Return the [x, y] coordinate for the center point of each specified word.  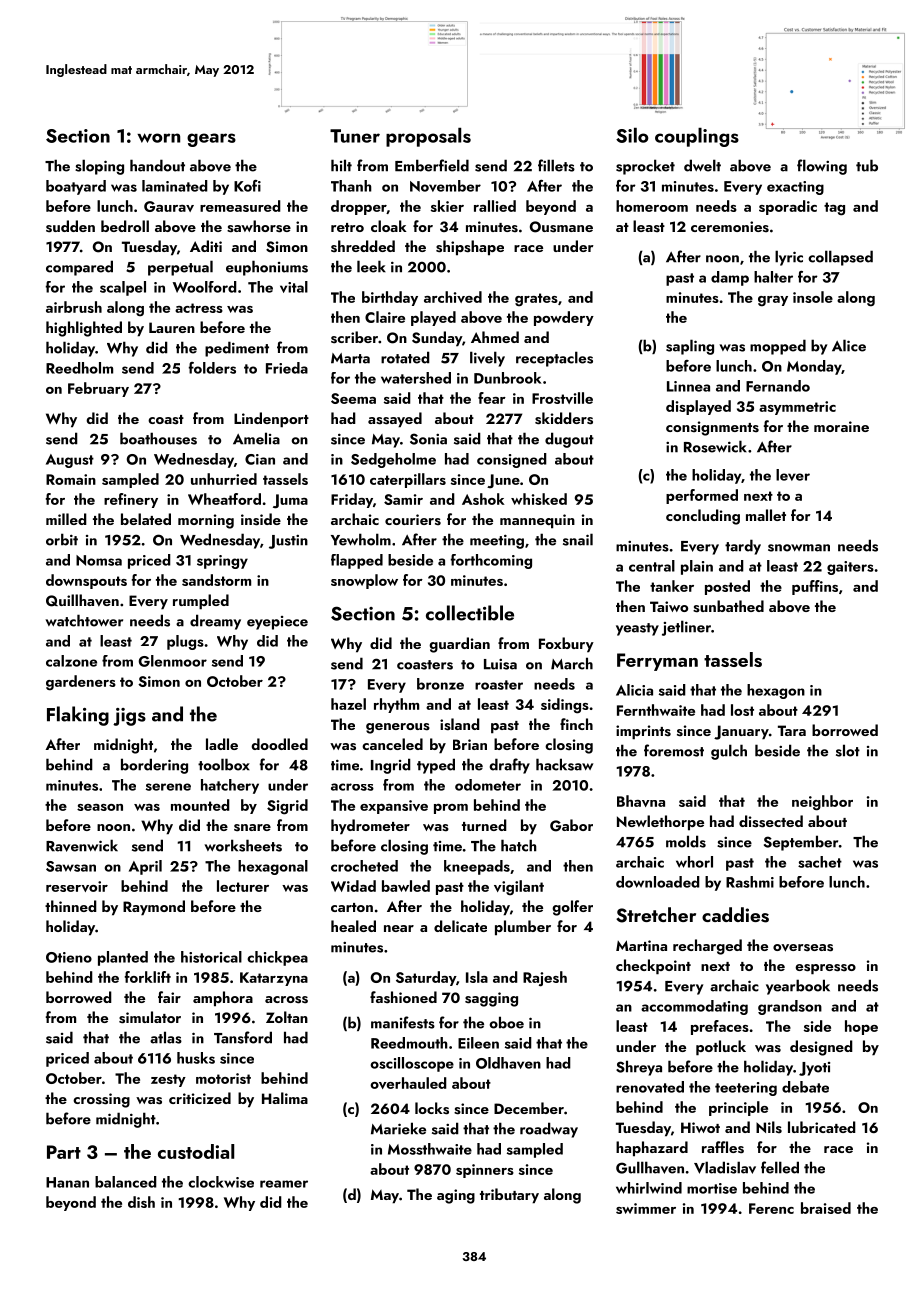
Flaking [78, 716]
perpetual [180, 268]
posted [727, 587]
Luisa [500, 664]
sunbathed [728, 606]
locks [432, 1108]
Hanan [67, 1182]
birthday [390, 298]
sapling [690, 347]
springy [222, 562]
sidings [565, 706]
